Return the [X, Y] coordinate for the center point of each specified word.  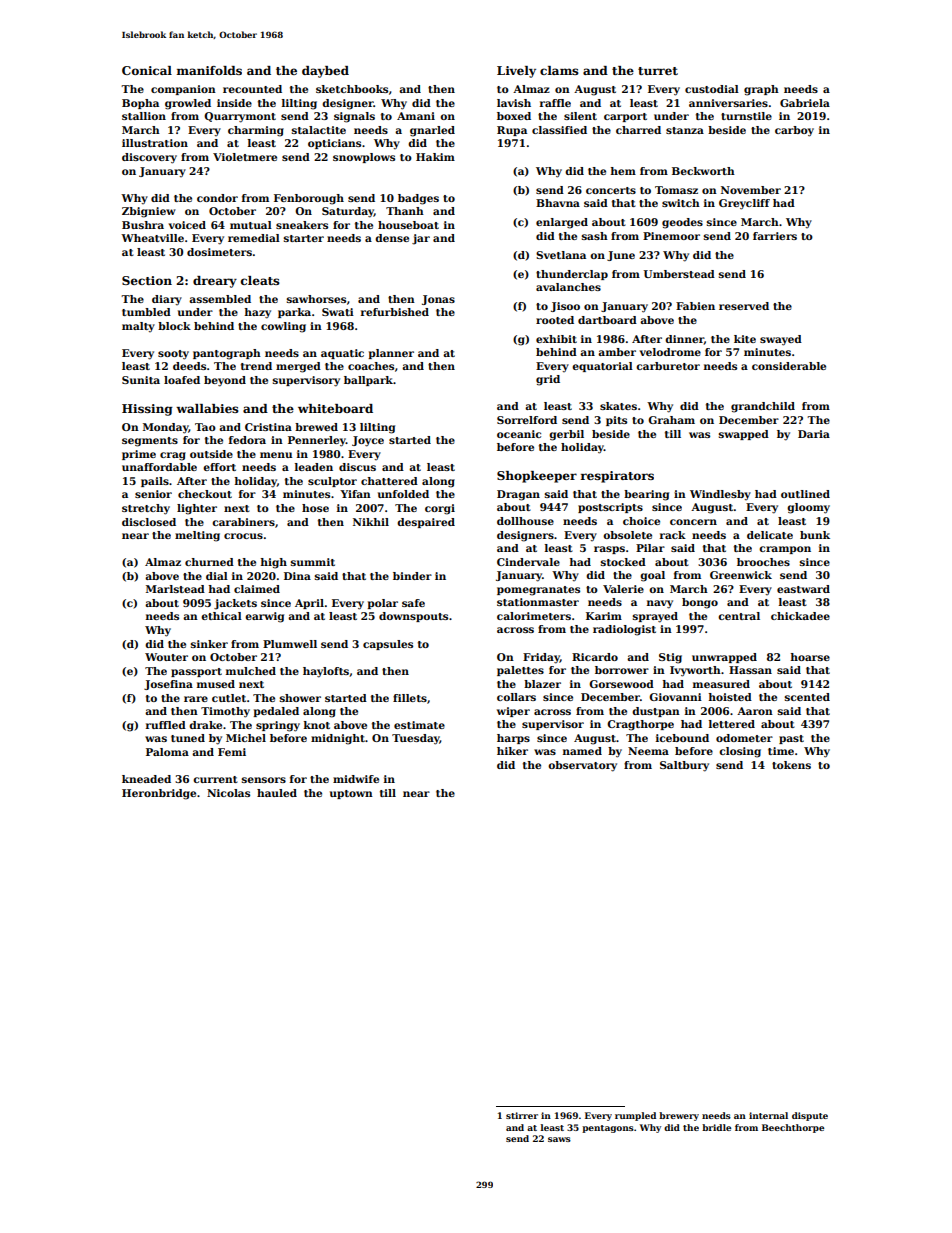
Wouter [166, 657]
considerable [789, 366]
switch [681, 203]
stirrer [522, 1115]
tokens [791, 765]
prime [139, 455]
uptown [351, 794]
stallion [144, 116]
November [751, 190]
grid [548, 380]
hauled [277, 793]
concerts [611, 190]
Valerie [623, 589]
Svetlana [561, 255]
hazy [258, 313]
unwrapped [724, 658]
